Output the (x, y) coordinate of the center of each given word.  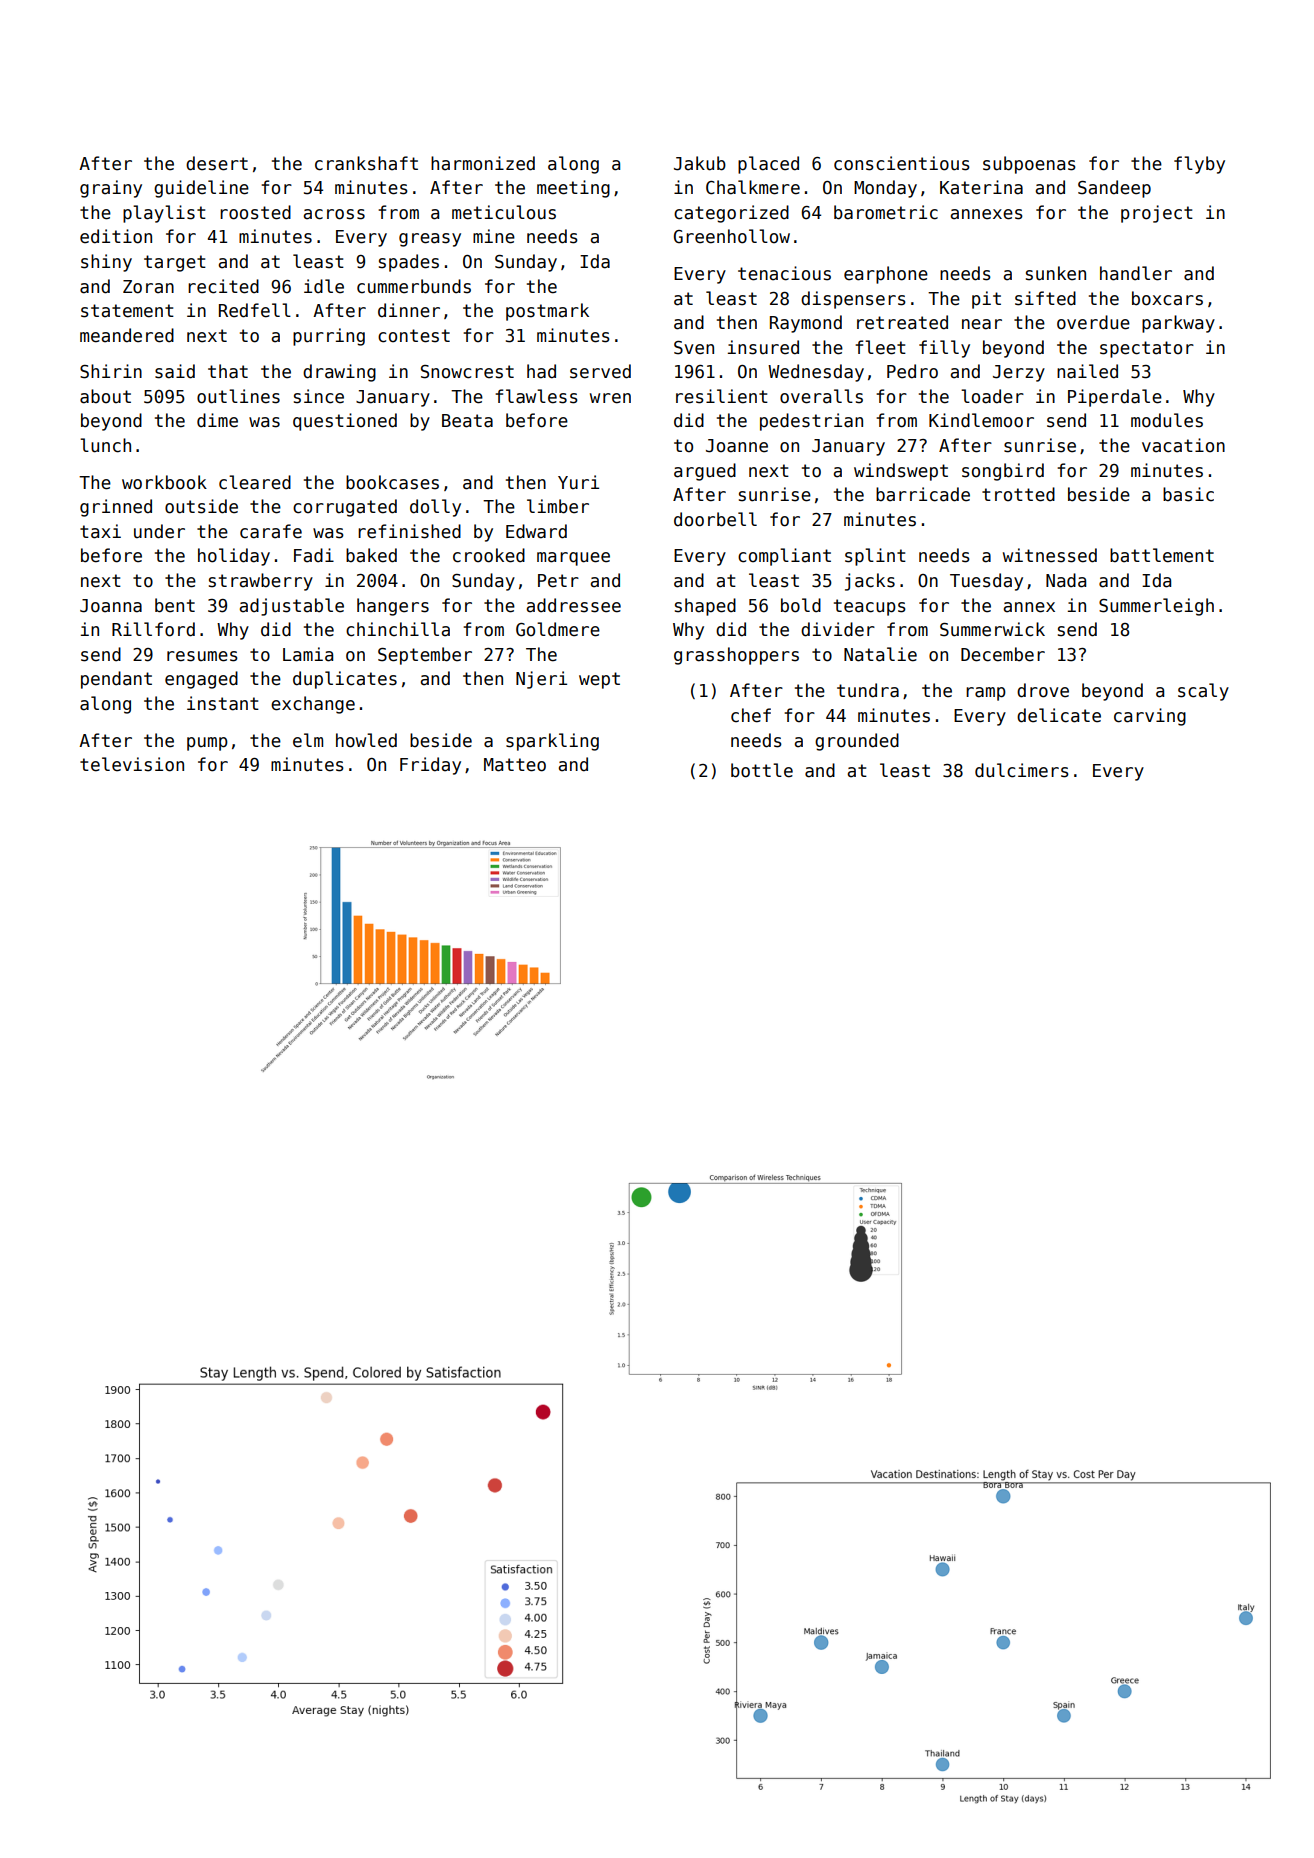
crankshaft (366, 163)
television (132, 764)
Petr (558, 581)
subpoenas (1029, 165)
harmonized (483, 163)
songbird (1003, 472)
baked (371, 555)
